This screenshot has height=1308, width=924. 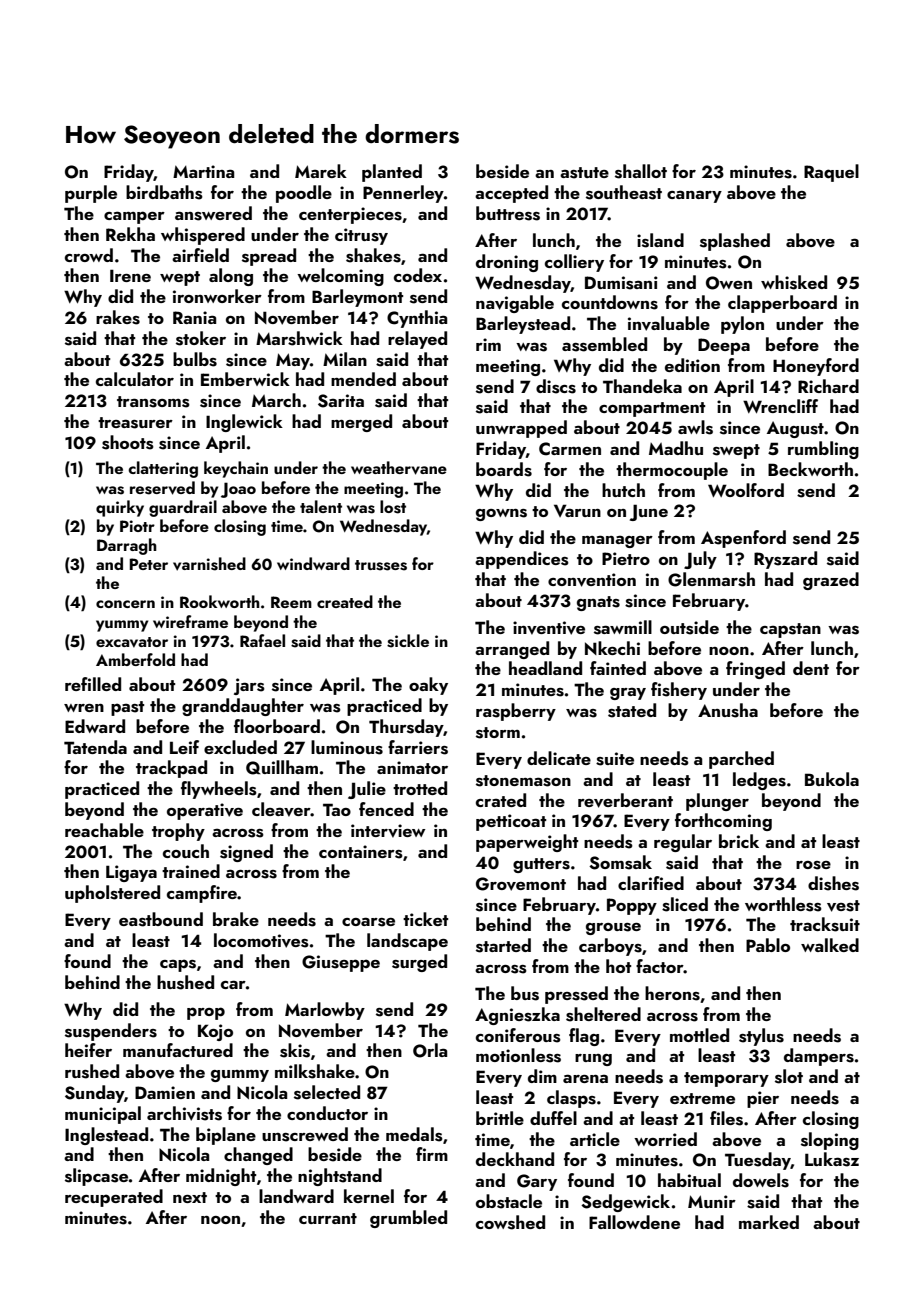 I want to click on recuperated, so click(x=114, y=1198).
